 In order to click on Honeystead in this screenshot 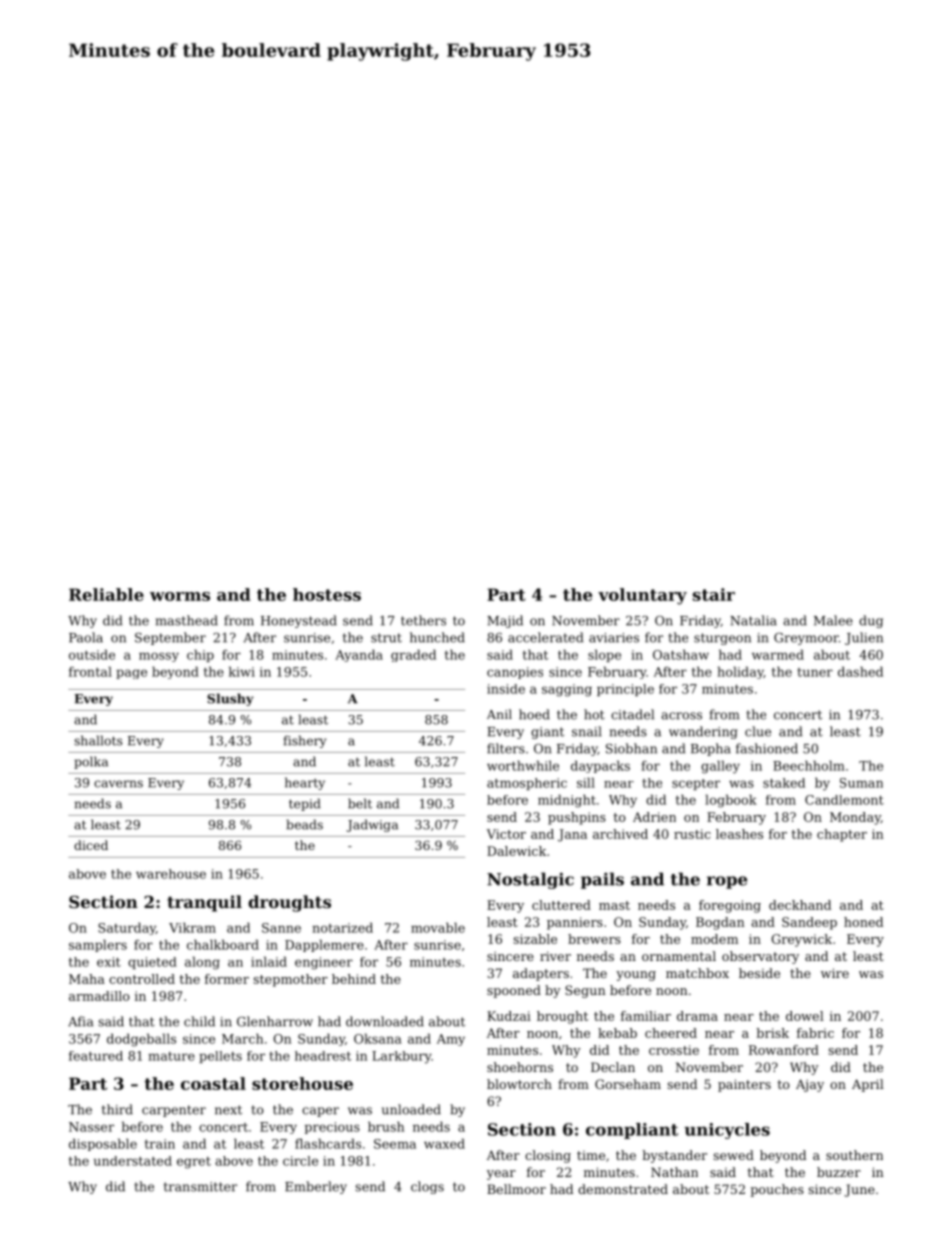, I will do `click(299, 621)`.
